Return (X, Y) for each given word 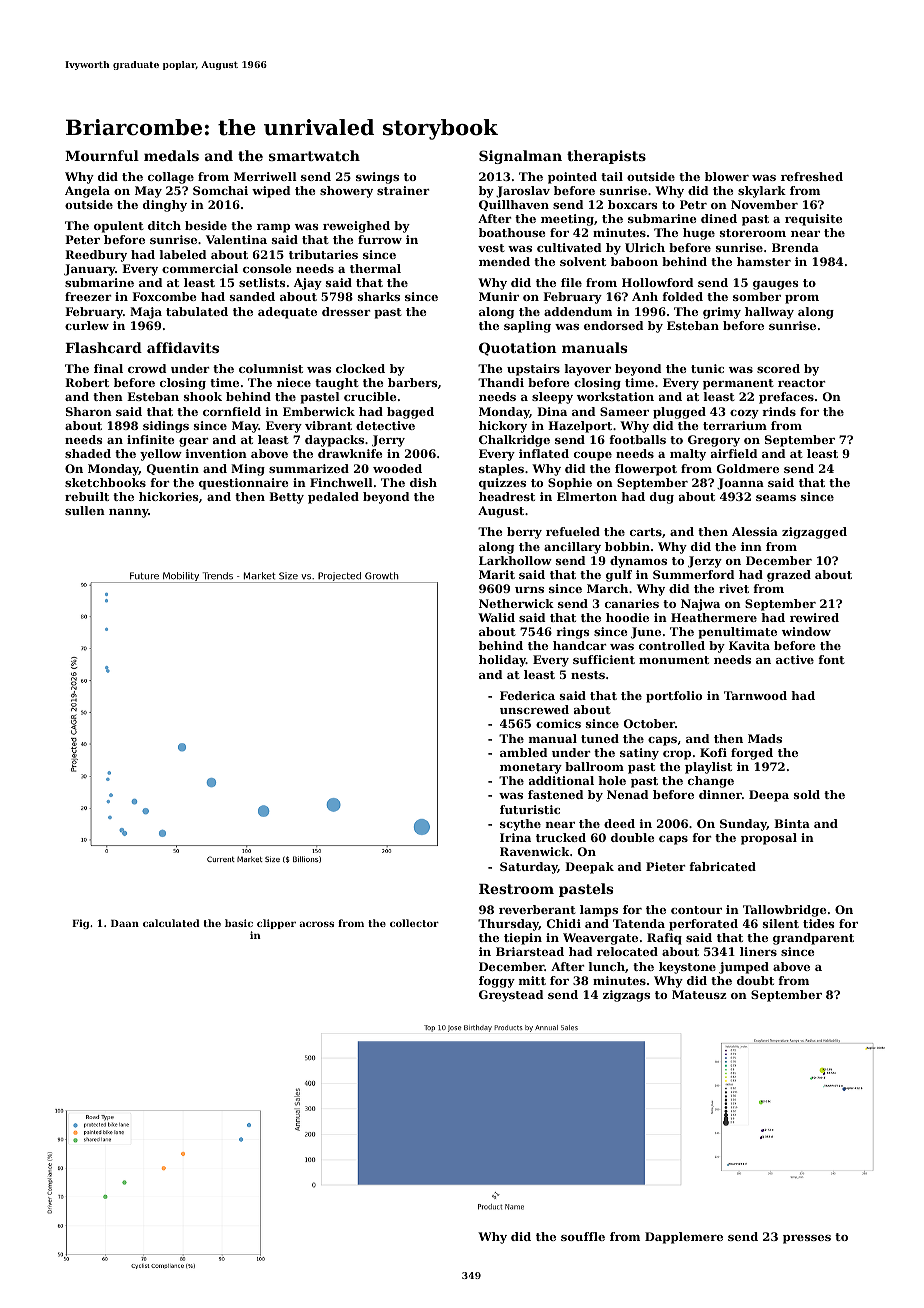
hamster (764, 261)
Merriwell (265, 176)
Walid (496, 617)
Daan (125, 923)
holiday (502, 661)
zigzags (626, 996)
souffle (583, 1236)
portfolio (674, 697)
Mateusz (699, 994)
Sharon (89, 411)
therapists (606, 157)
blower (727, 176)
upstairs (533, 370)
